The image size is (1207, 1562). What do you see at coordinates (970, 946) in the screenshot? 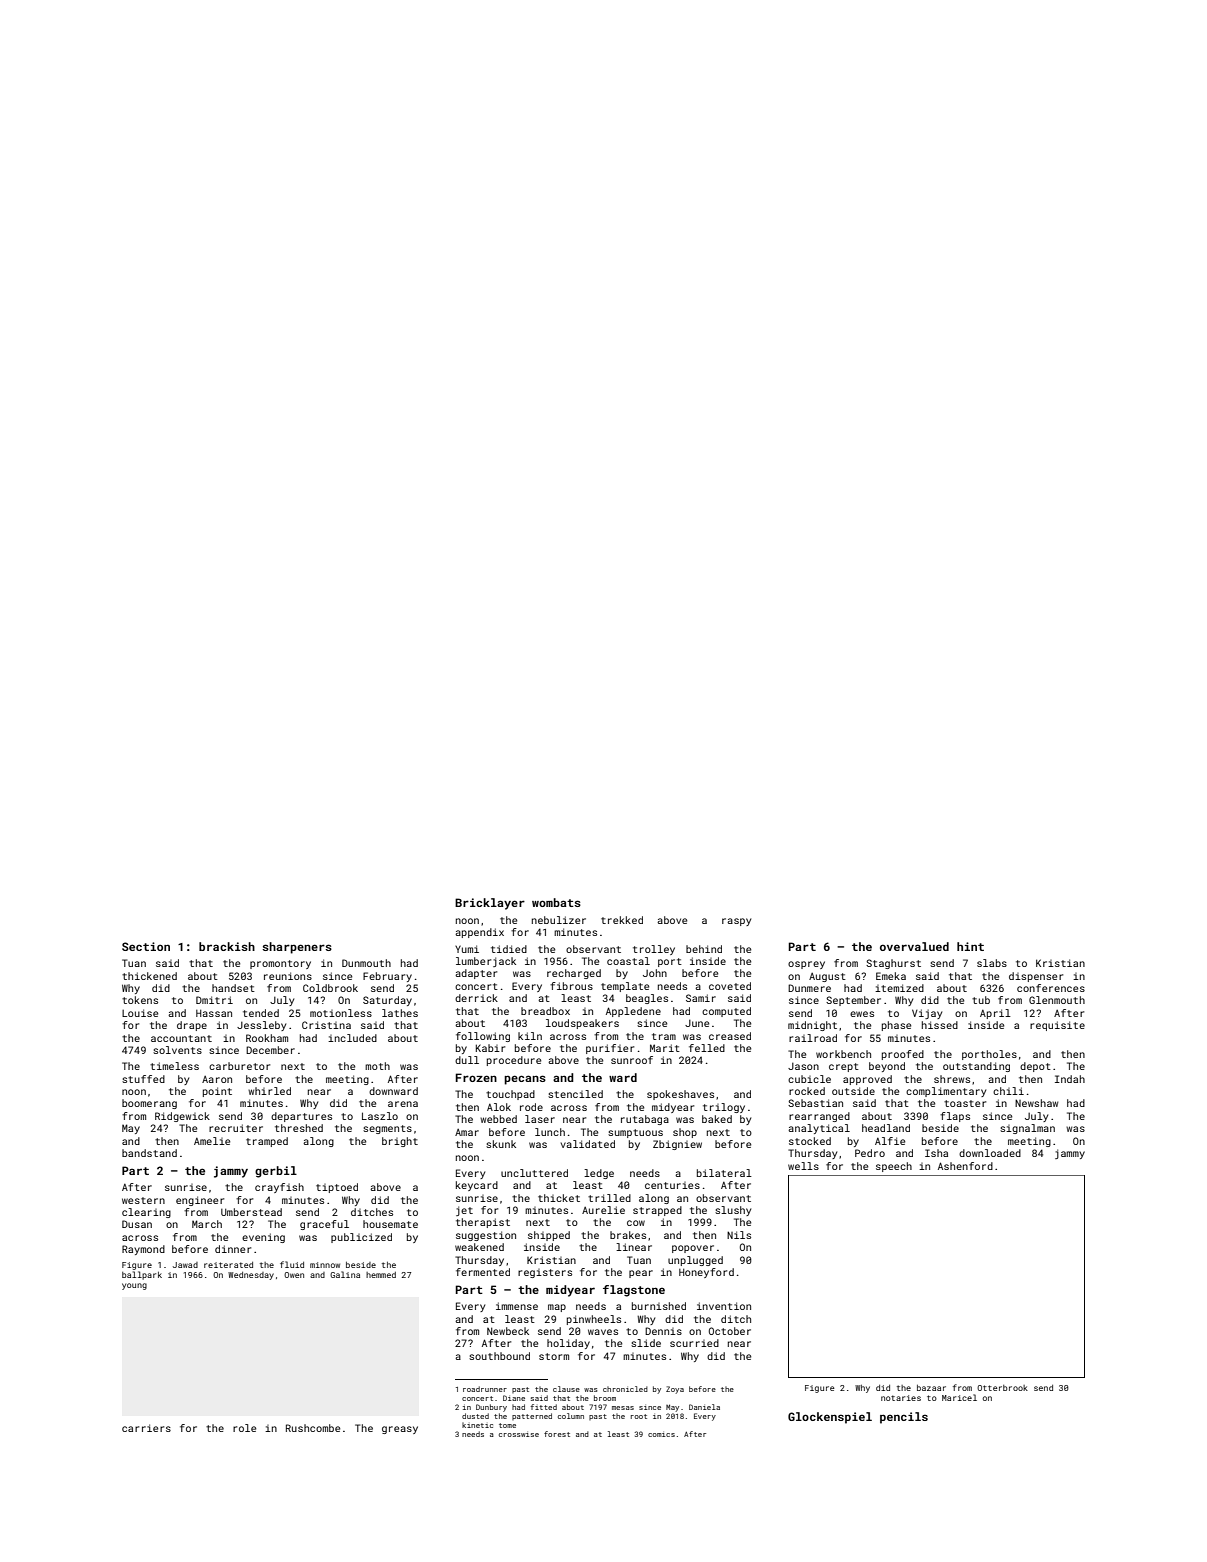
I see `hint` at bounding box center [970, 946].
